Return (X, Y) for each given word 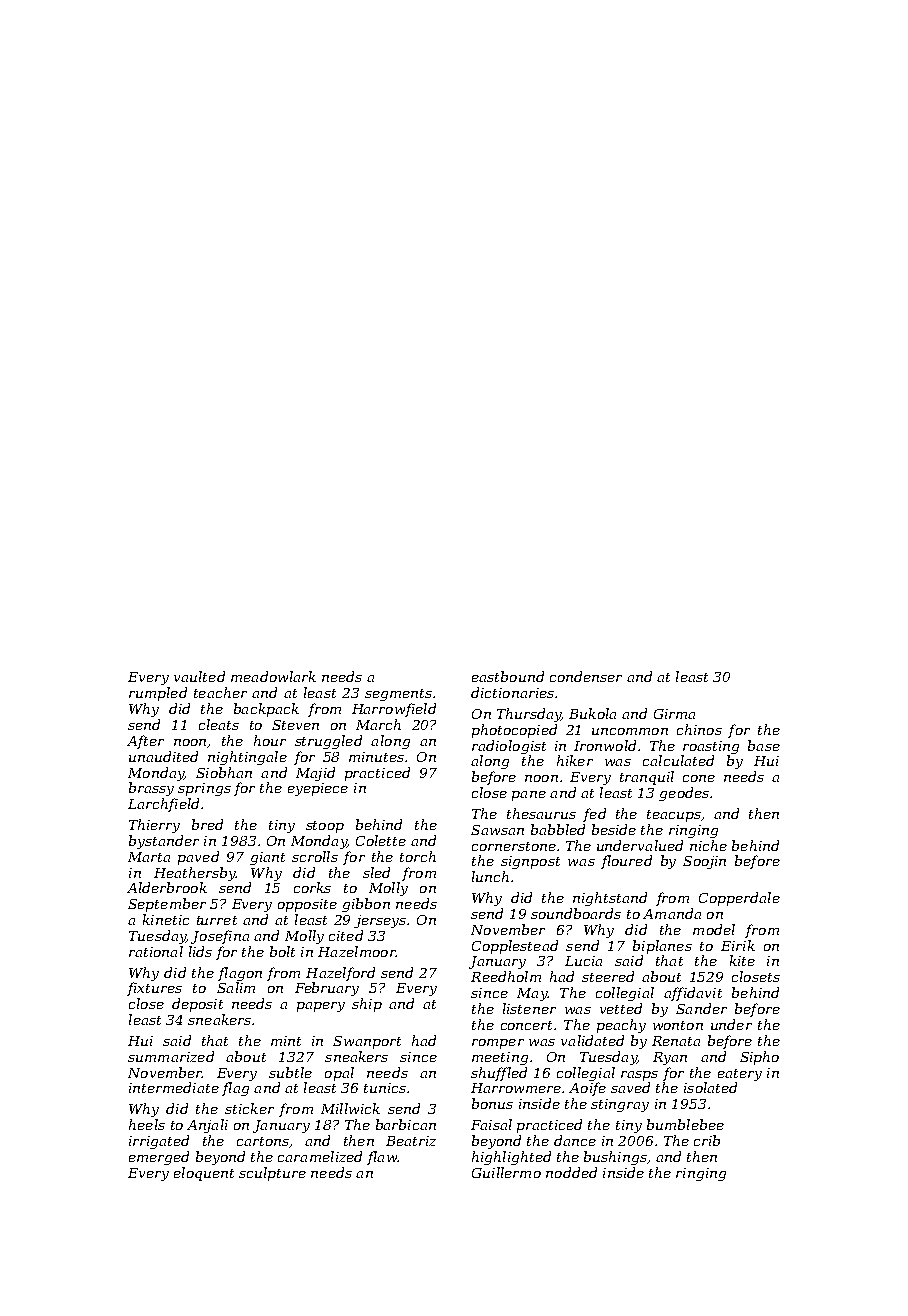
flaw (382, 1158)
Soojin (704, 862)
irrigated (159, 1142)
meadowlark (273, 676)
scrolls (315, 856)
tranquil (647, 778)
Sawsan (497, 830)
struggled (328, 742)
